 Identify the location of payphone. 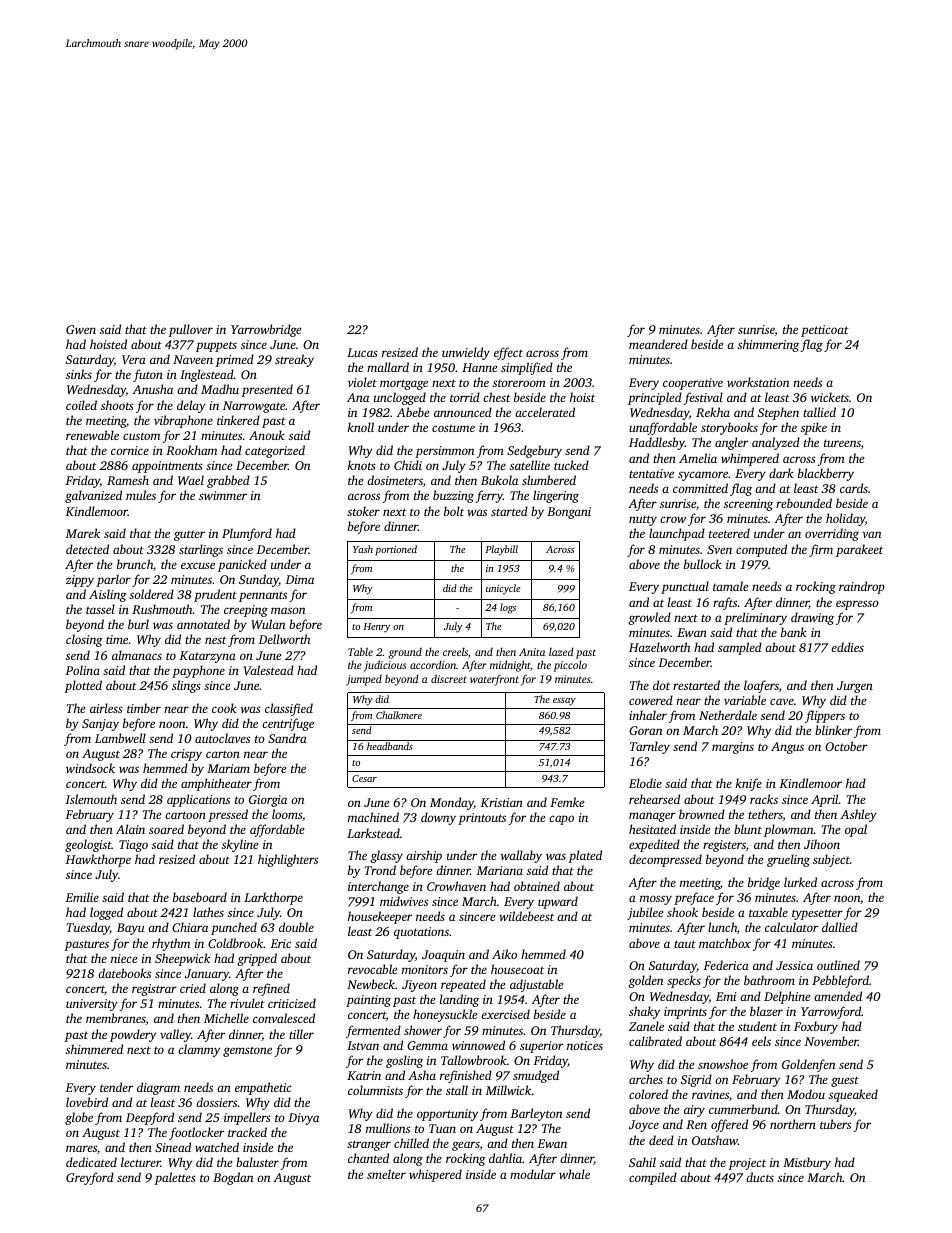
(198, 671).
